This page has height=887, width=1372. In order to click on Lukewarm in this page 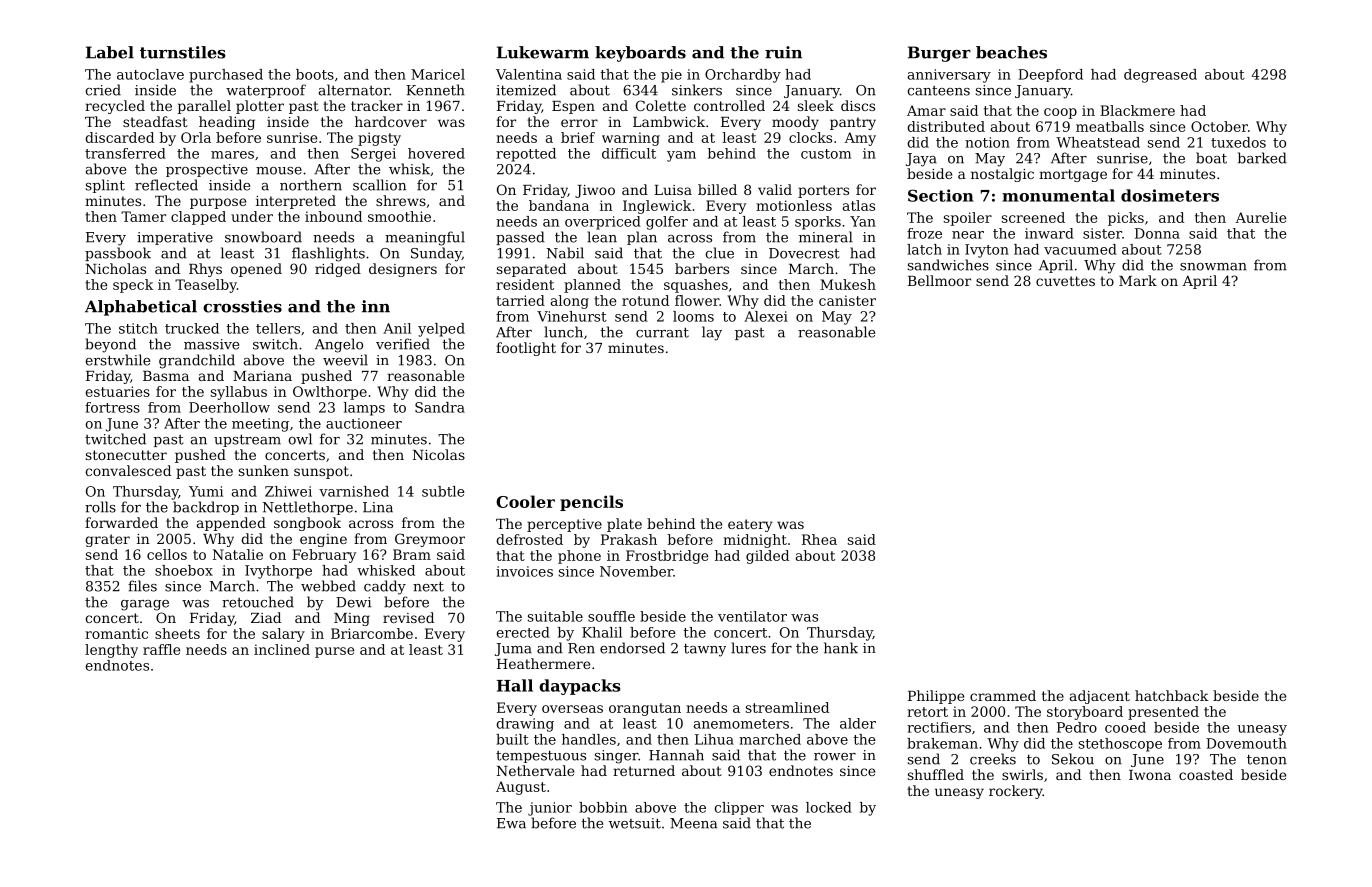, I will do `click(543, 52)`.
